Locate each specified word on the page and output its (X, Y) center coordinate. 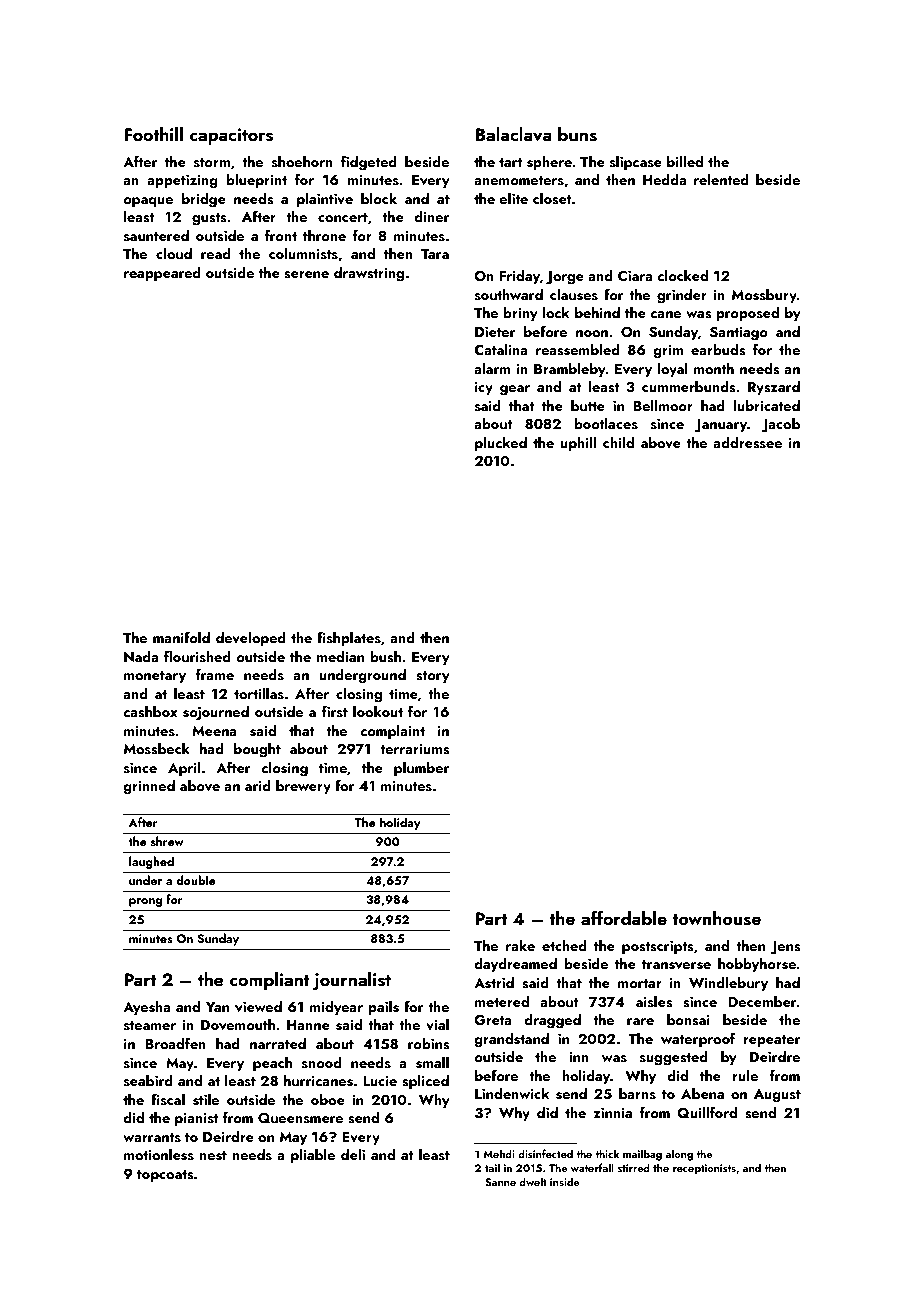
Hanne (308, 1025)
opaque (148, 202)
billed (685, 161)
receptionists (704, 1169)
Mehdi (499, 1153)
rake (520, 945)
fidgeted (369, 163)
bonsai (688, 1020)
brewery (303, 787)
